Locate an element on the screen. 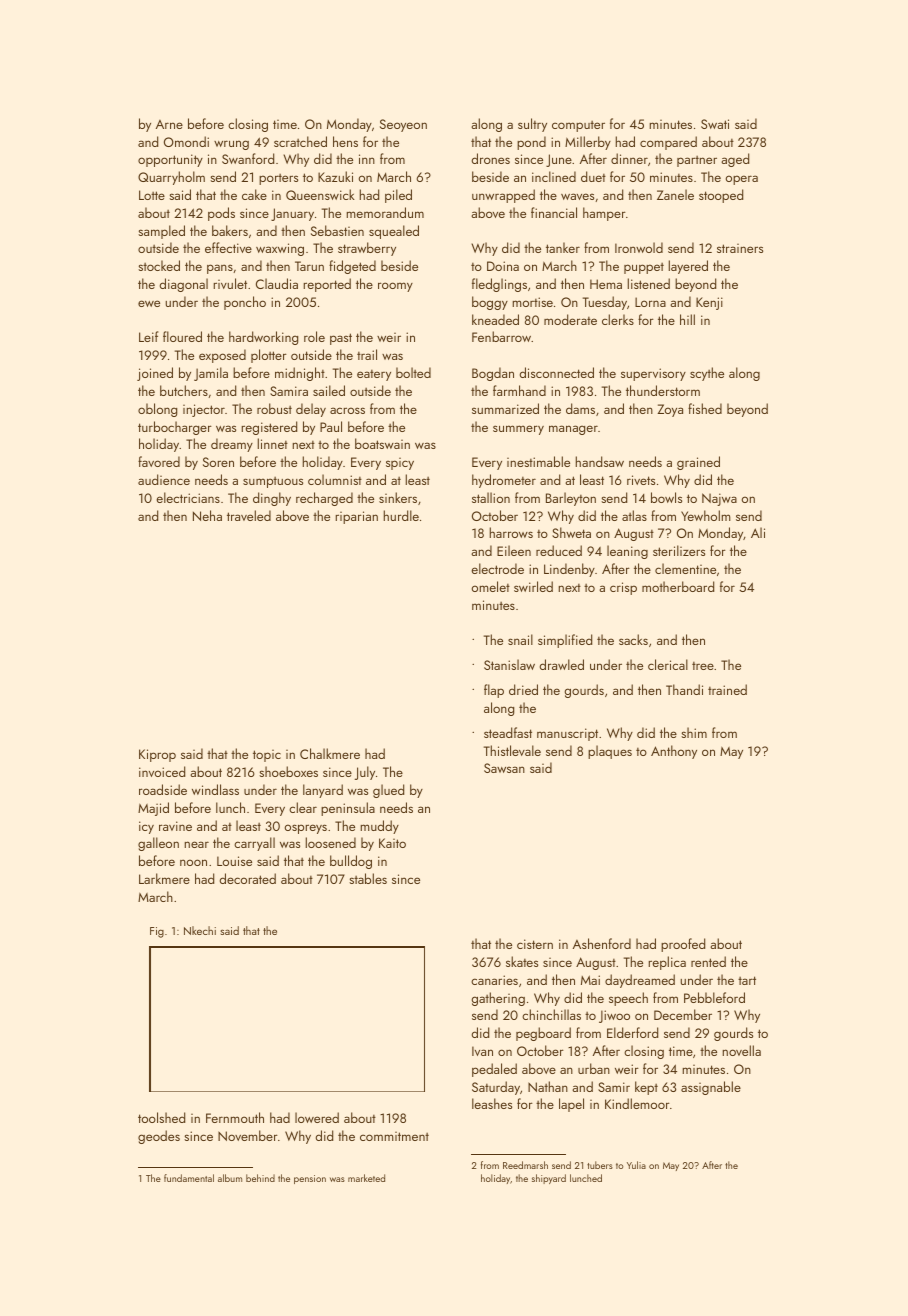  rivets is located at coordinates (641, 480).
